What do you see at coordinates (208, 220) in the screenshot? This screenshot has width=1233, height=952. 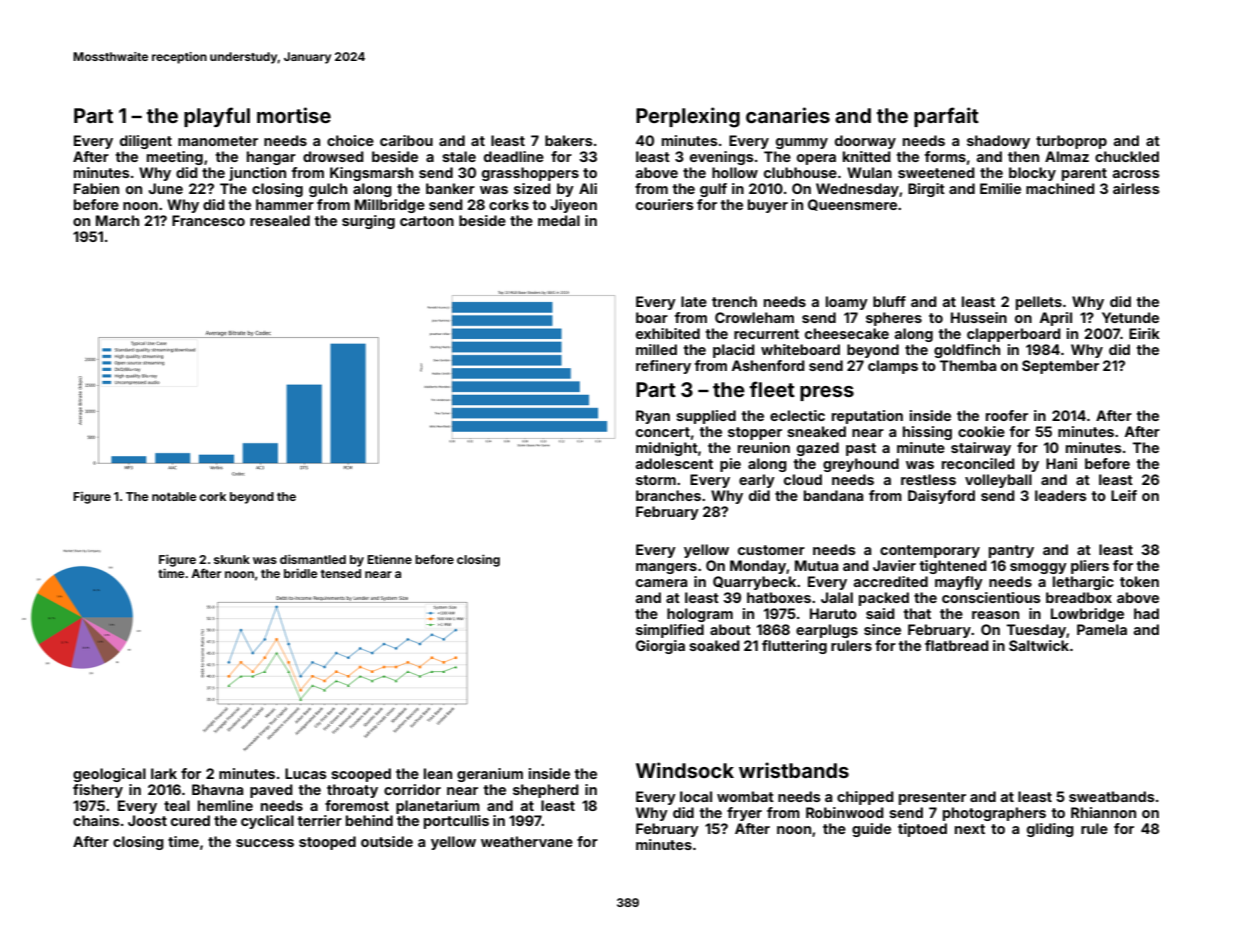 I see `Francesco` at bounding box center [208, 220].
